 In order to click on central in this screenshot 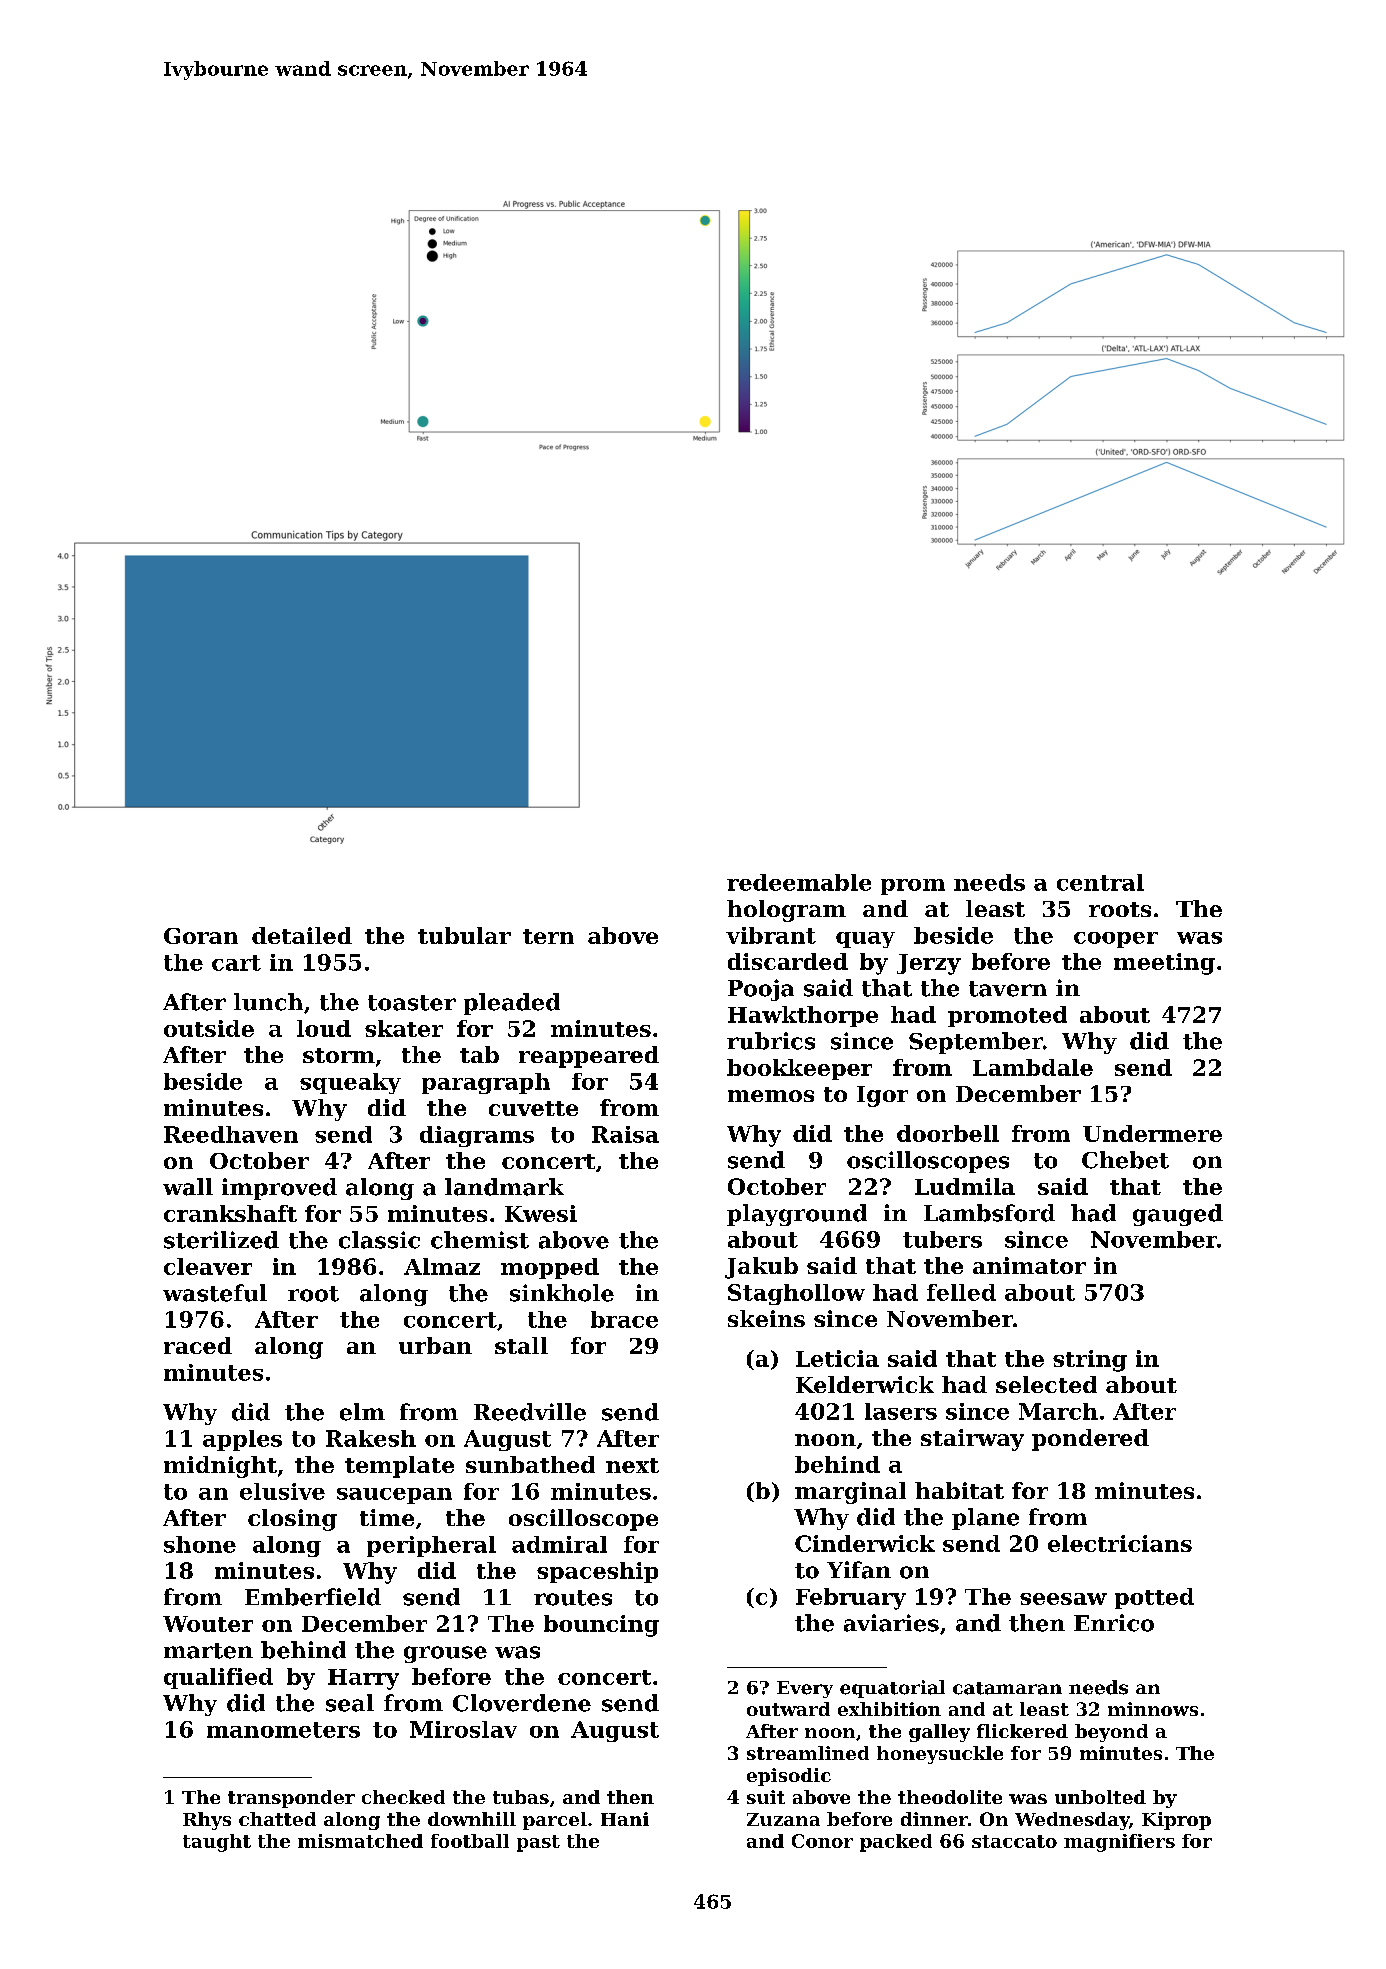, I will do `click(1100, 882)`.
